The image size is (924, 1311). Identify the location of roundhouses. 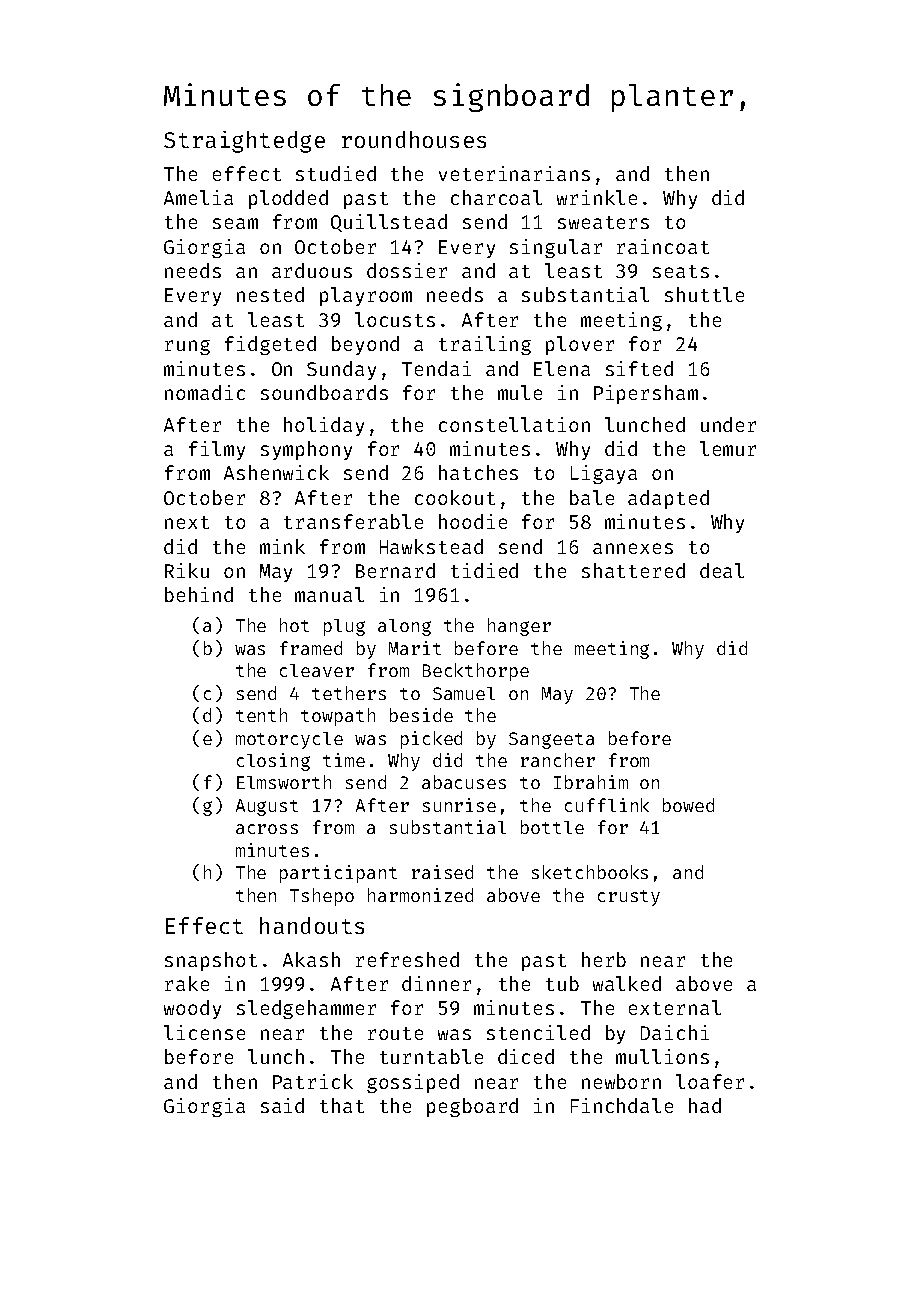
(414, 139).
